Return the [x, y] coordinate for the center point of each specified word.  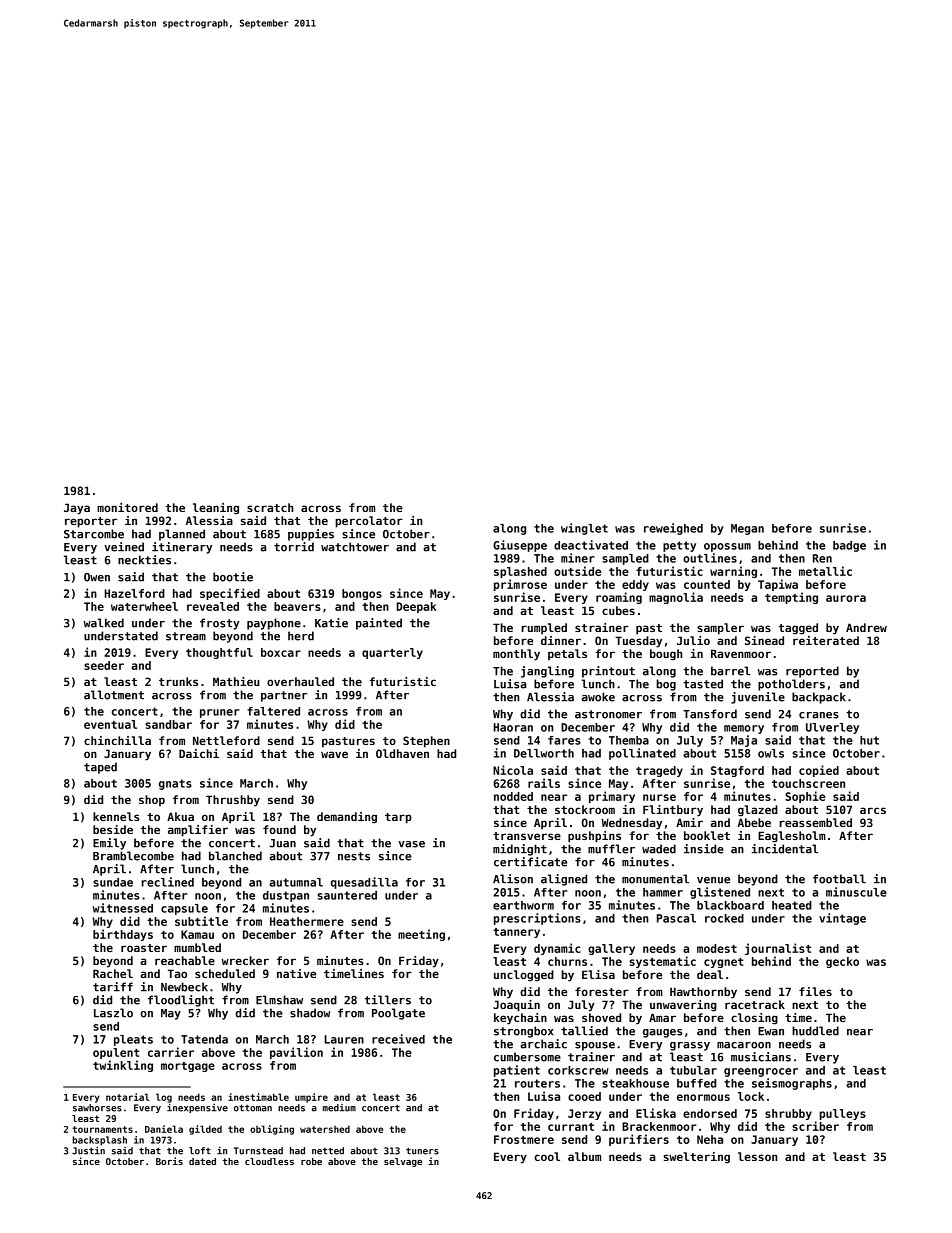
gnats [175, 784]
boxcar [281, 652]
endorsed [710, 1113]
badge [849, 546]
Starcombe [94, 534]
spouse [595, 1046]
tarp [398, 818]
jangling [547, 672]
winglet [584, 529]
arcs [873, 810]
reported [812, 672]
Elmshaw [279, 1000]
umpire [311, 1098]
